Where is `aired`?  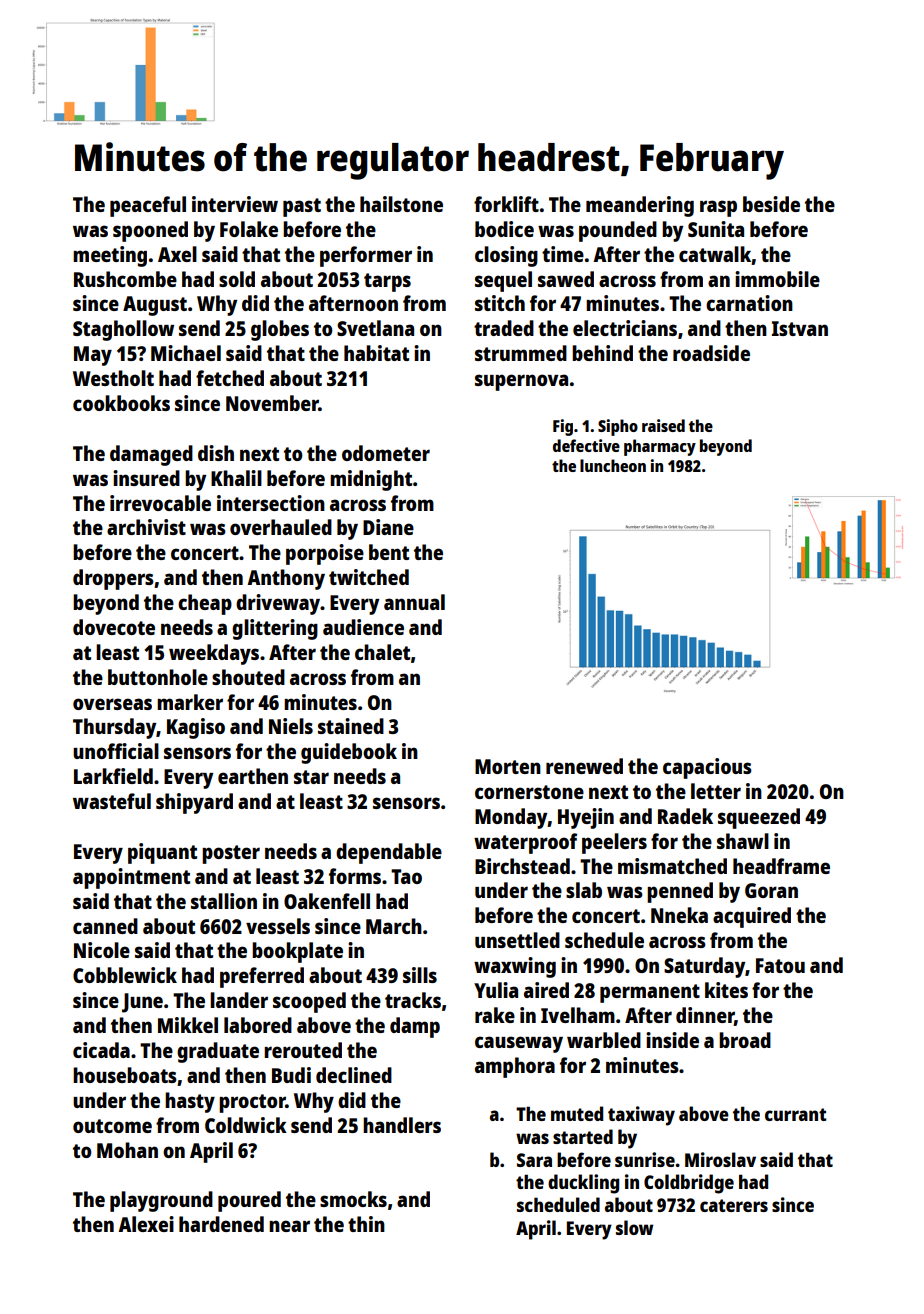 aired is located at coordinates (546, 990).
